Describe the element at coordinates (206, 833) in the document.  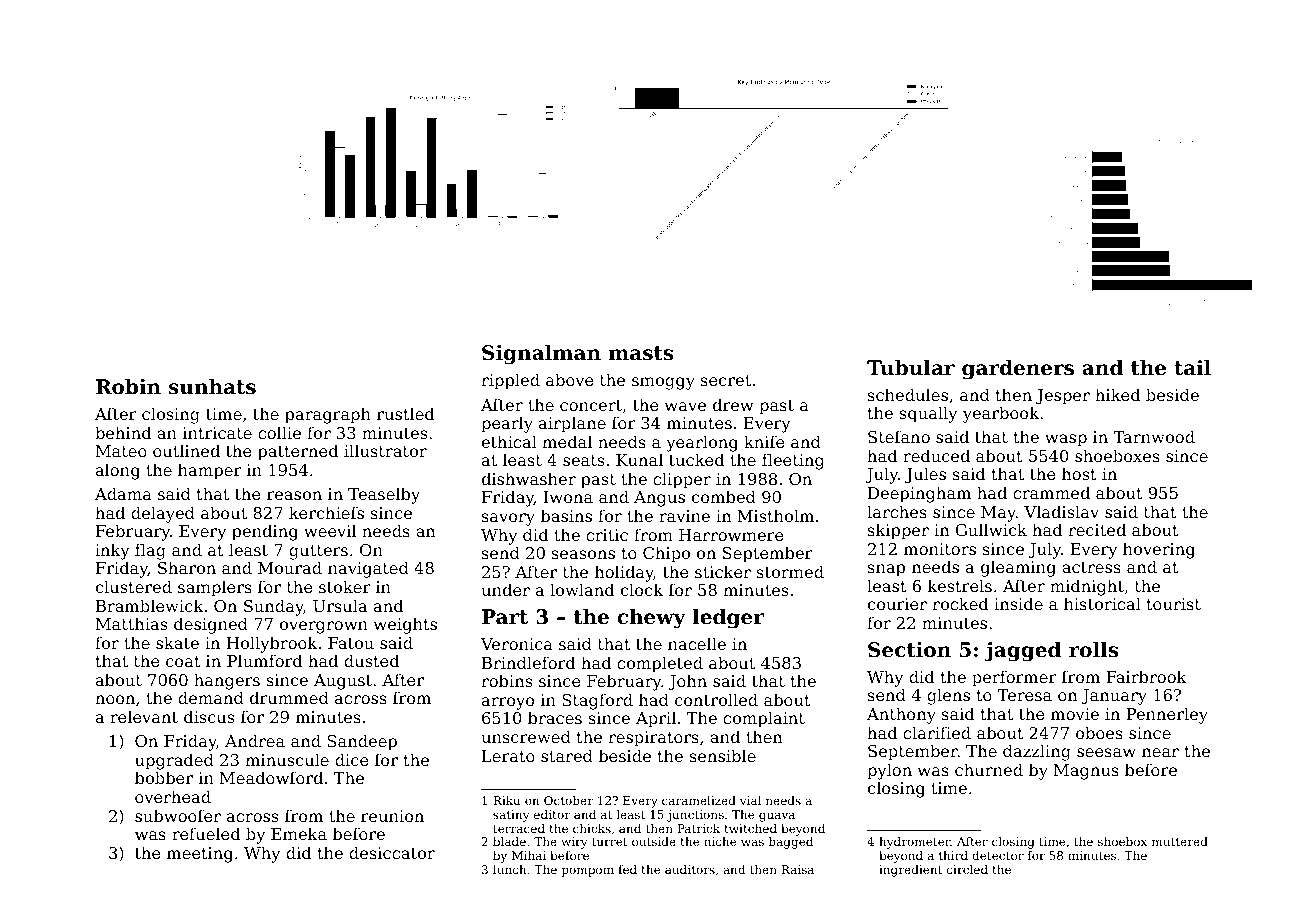
I see `refueled` at that location.
